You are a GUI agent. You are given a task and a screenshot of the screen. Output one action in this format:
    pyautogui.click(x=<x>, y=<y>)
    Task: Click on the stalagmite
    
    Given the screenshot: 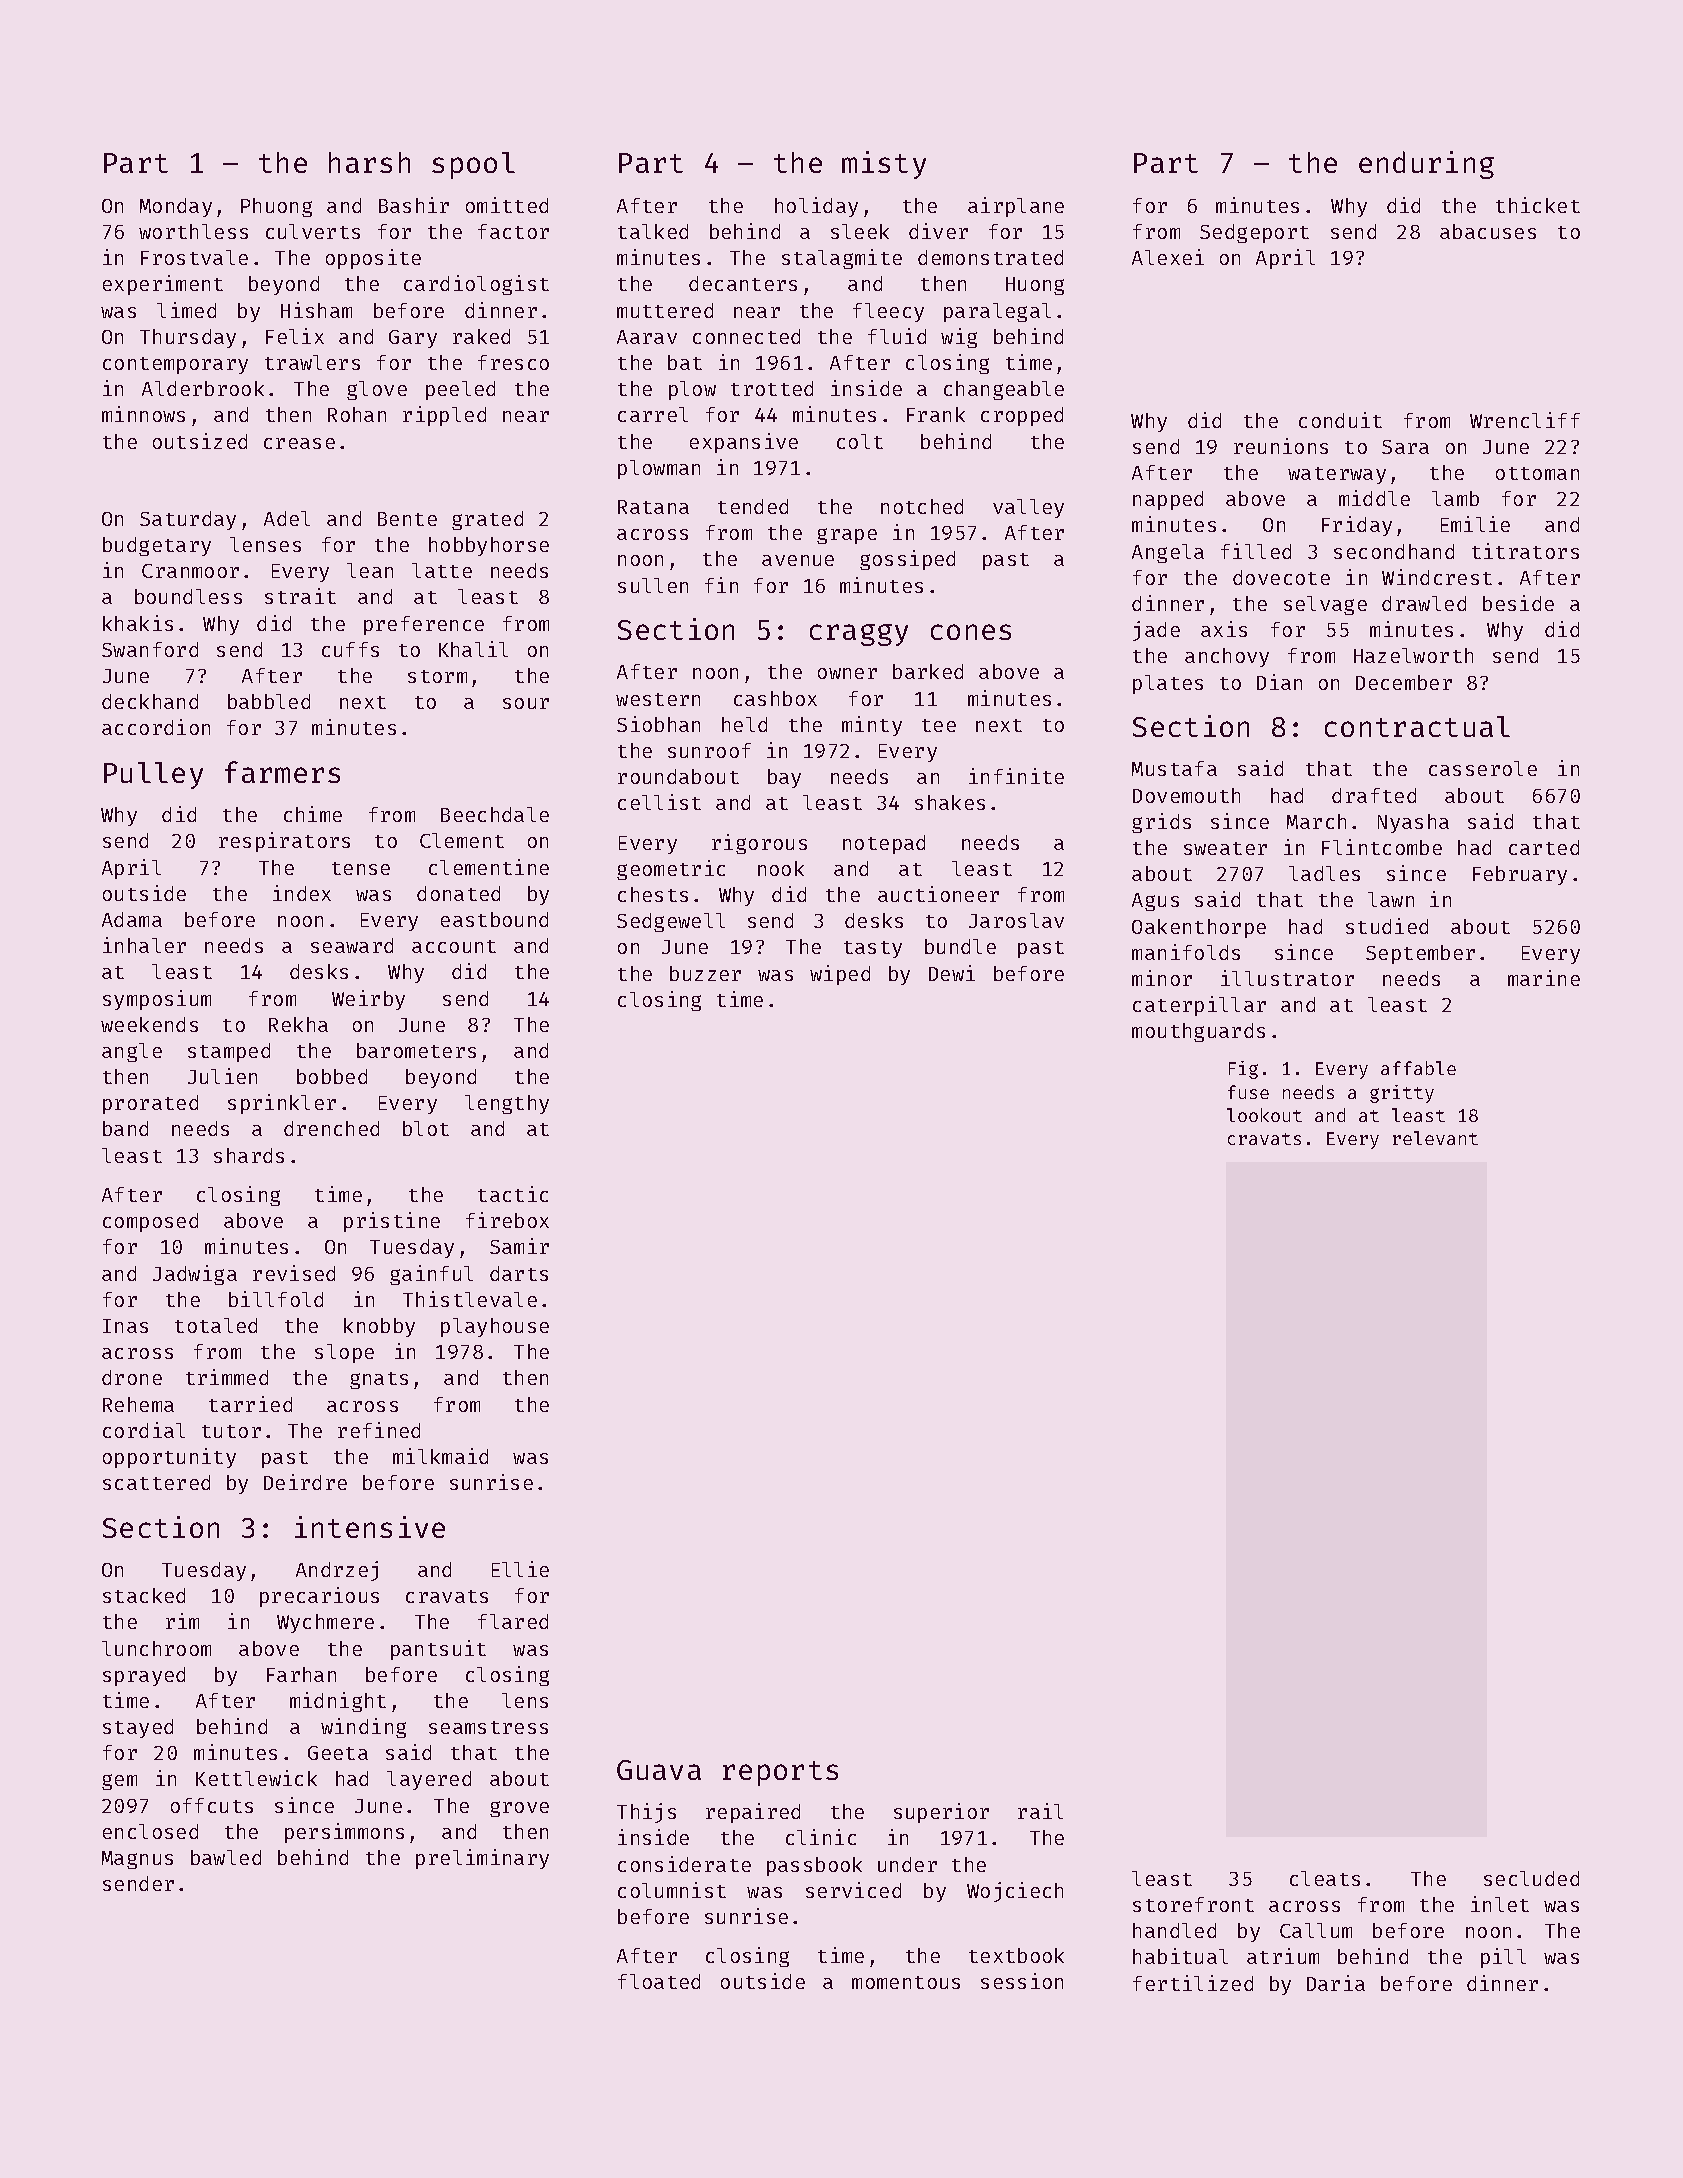 What is the action you would take?
    pyautogui.click(x=842, y=259)
